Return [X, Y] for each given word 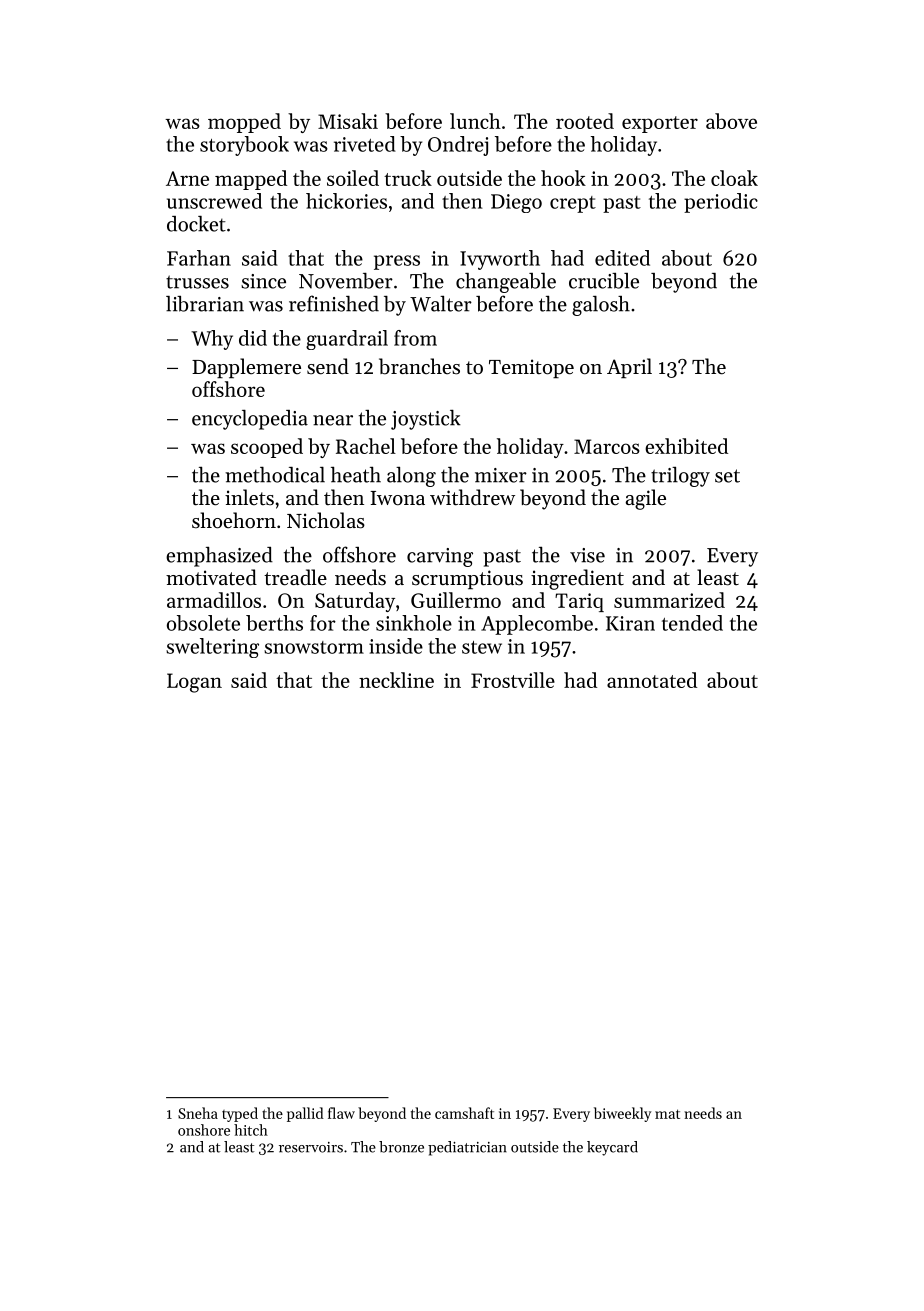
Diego [516, 203]
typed [240, 1114]
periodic [721, 203]
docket [196, 224]
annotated [652, 680]
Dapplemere [246, 368]
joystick [426, 420]
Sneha [198, 1113]
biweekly [622, 1114]
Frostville [513, 680]
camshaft [464, 1113]
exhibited [686, 446]
